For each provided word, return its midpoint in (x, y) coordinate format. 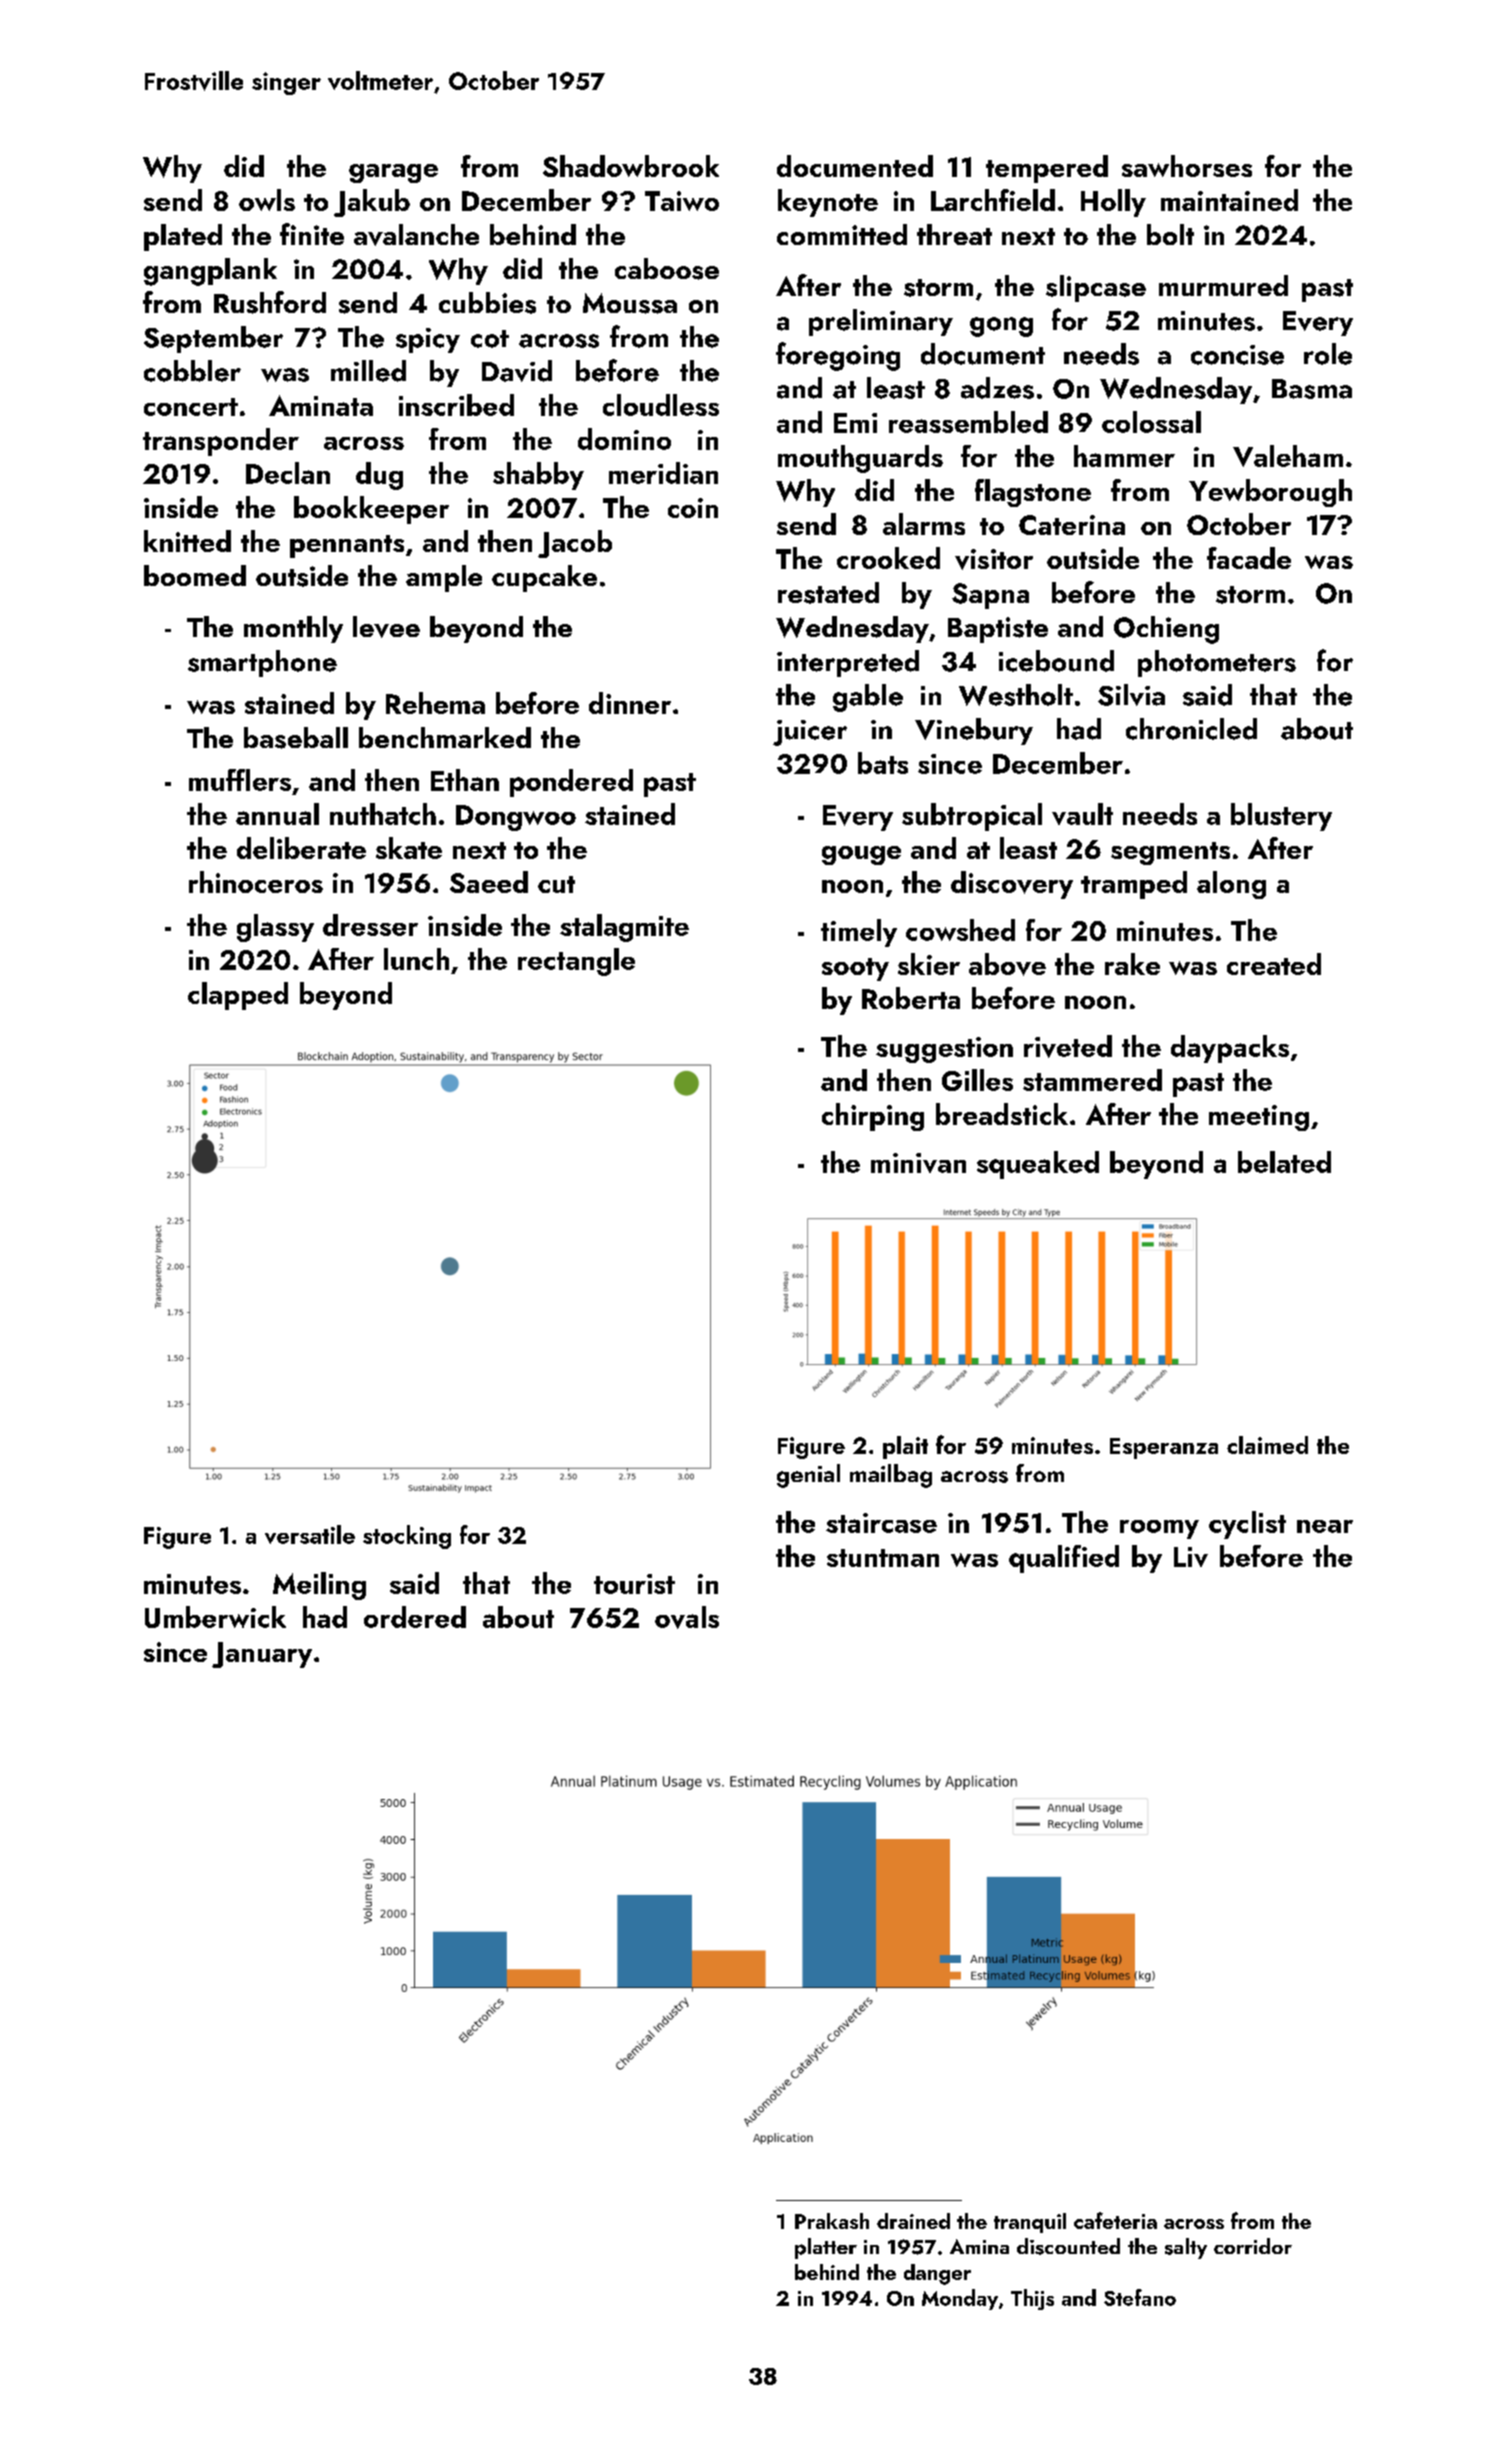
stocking (407, 1537)
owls (267, 200)
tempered (1047, 169)
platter (826, 2248)
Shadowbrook (631, 166)
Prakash (832, 2221)
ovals (687, 1617)
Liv (1191, 1557)
